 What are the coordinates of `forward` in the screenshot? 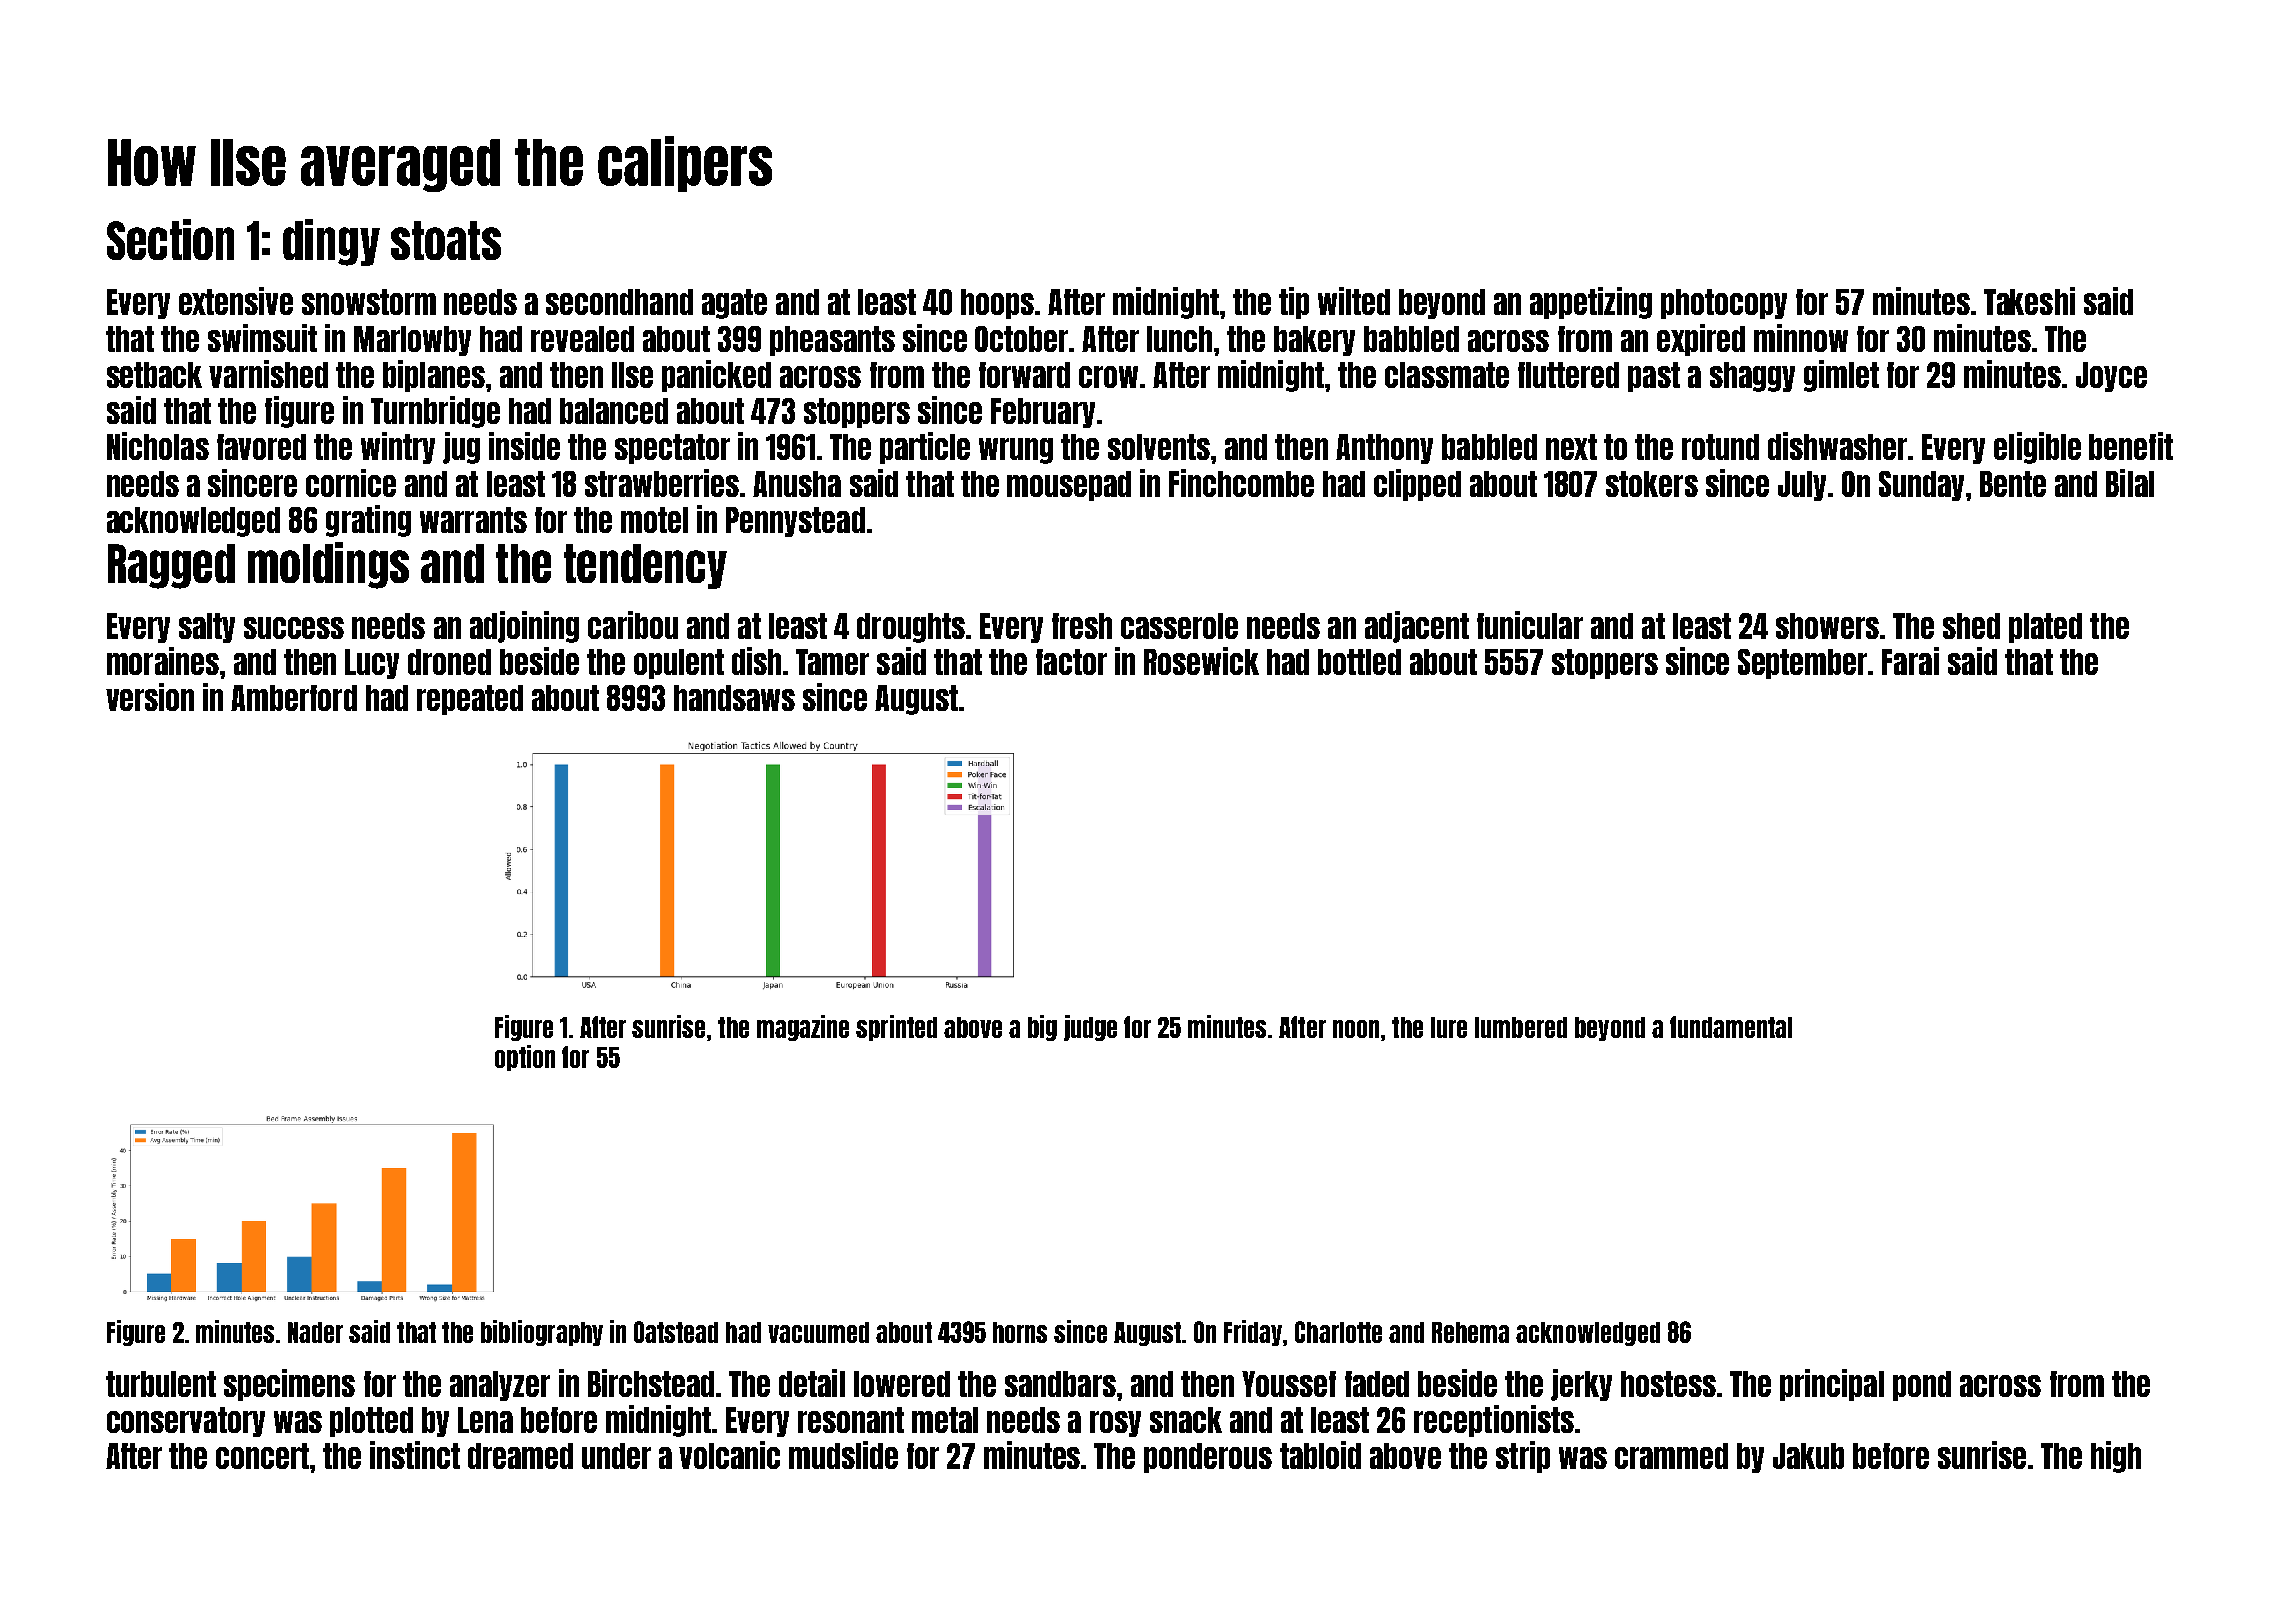 It's located at (1024, 375).
